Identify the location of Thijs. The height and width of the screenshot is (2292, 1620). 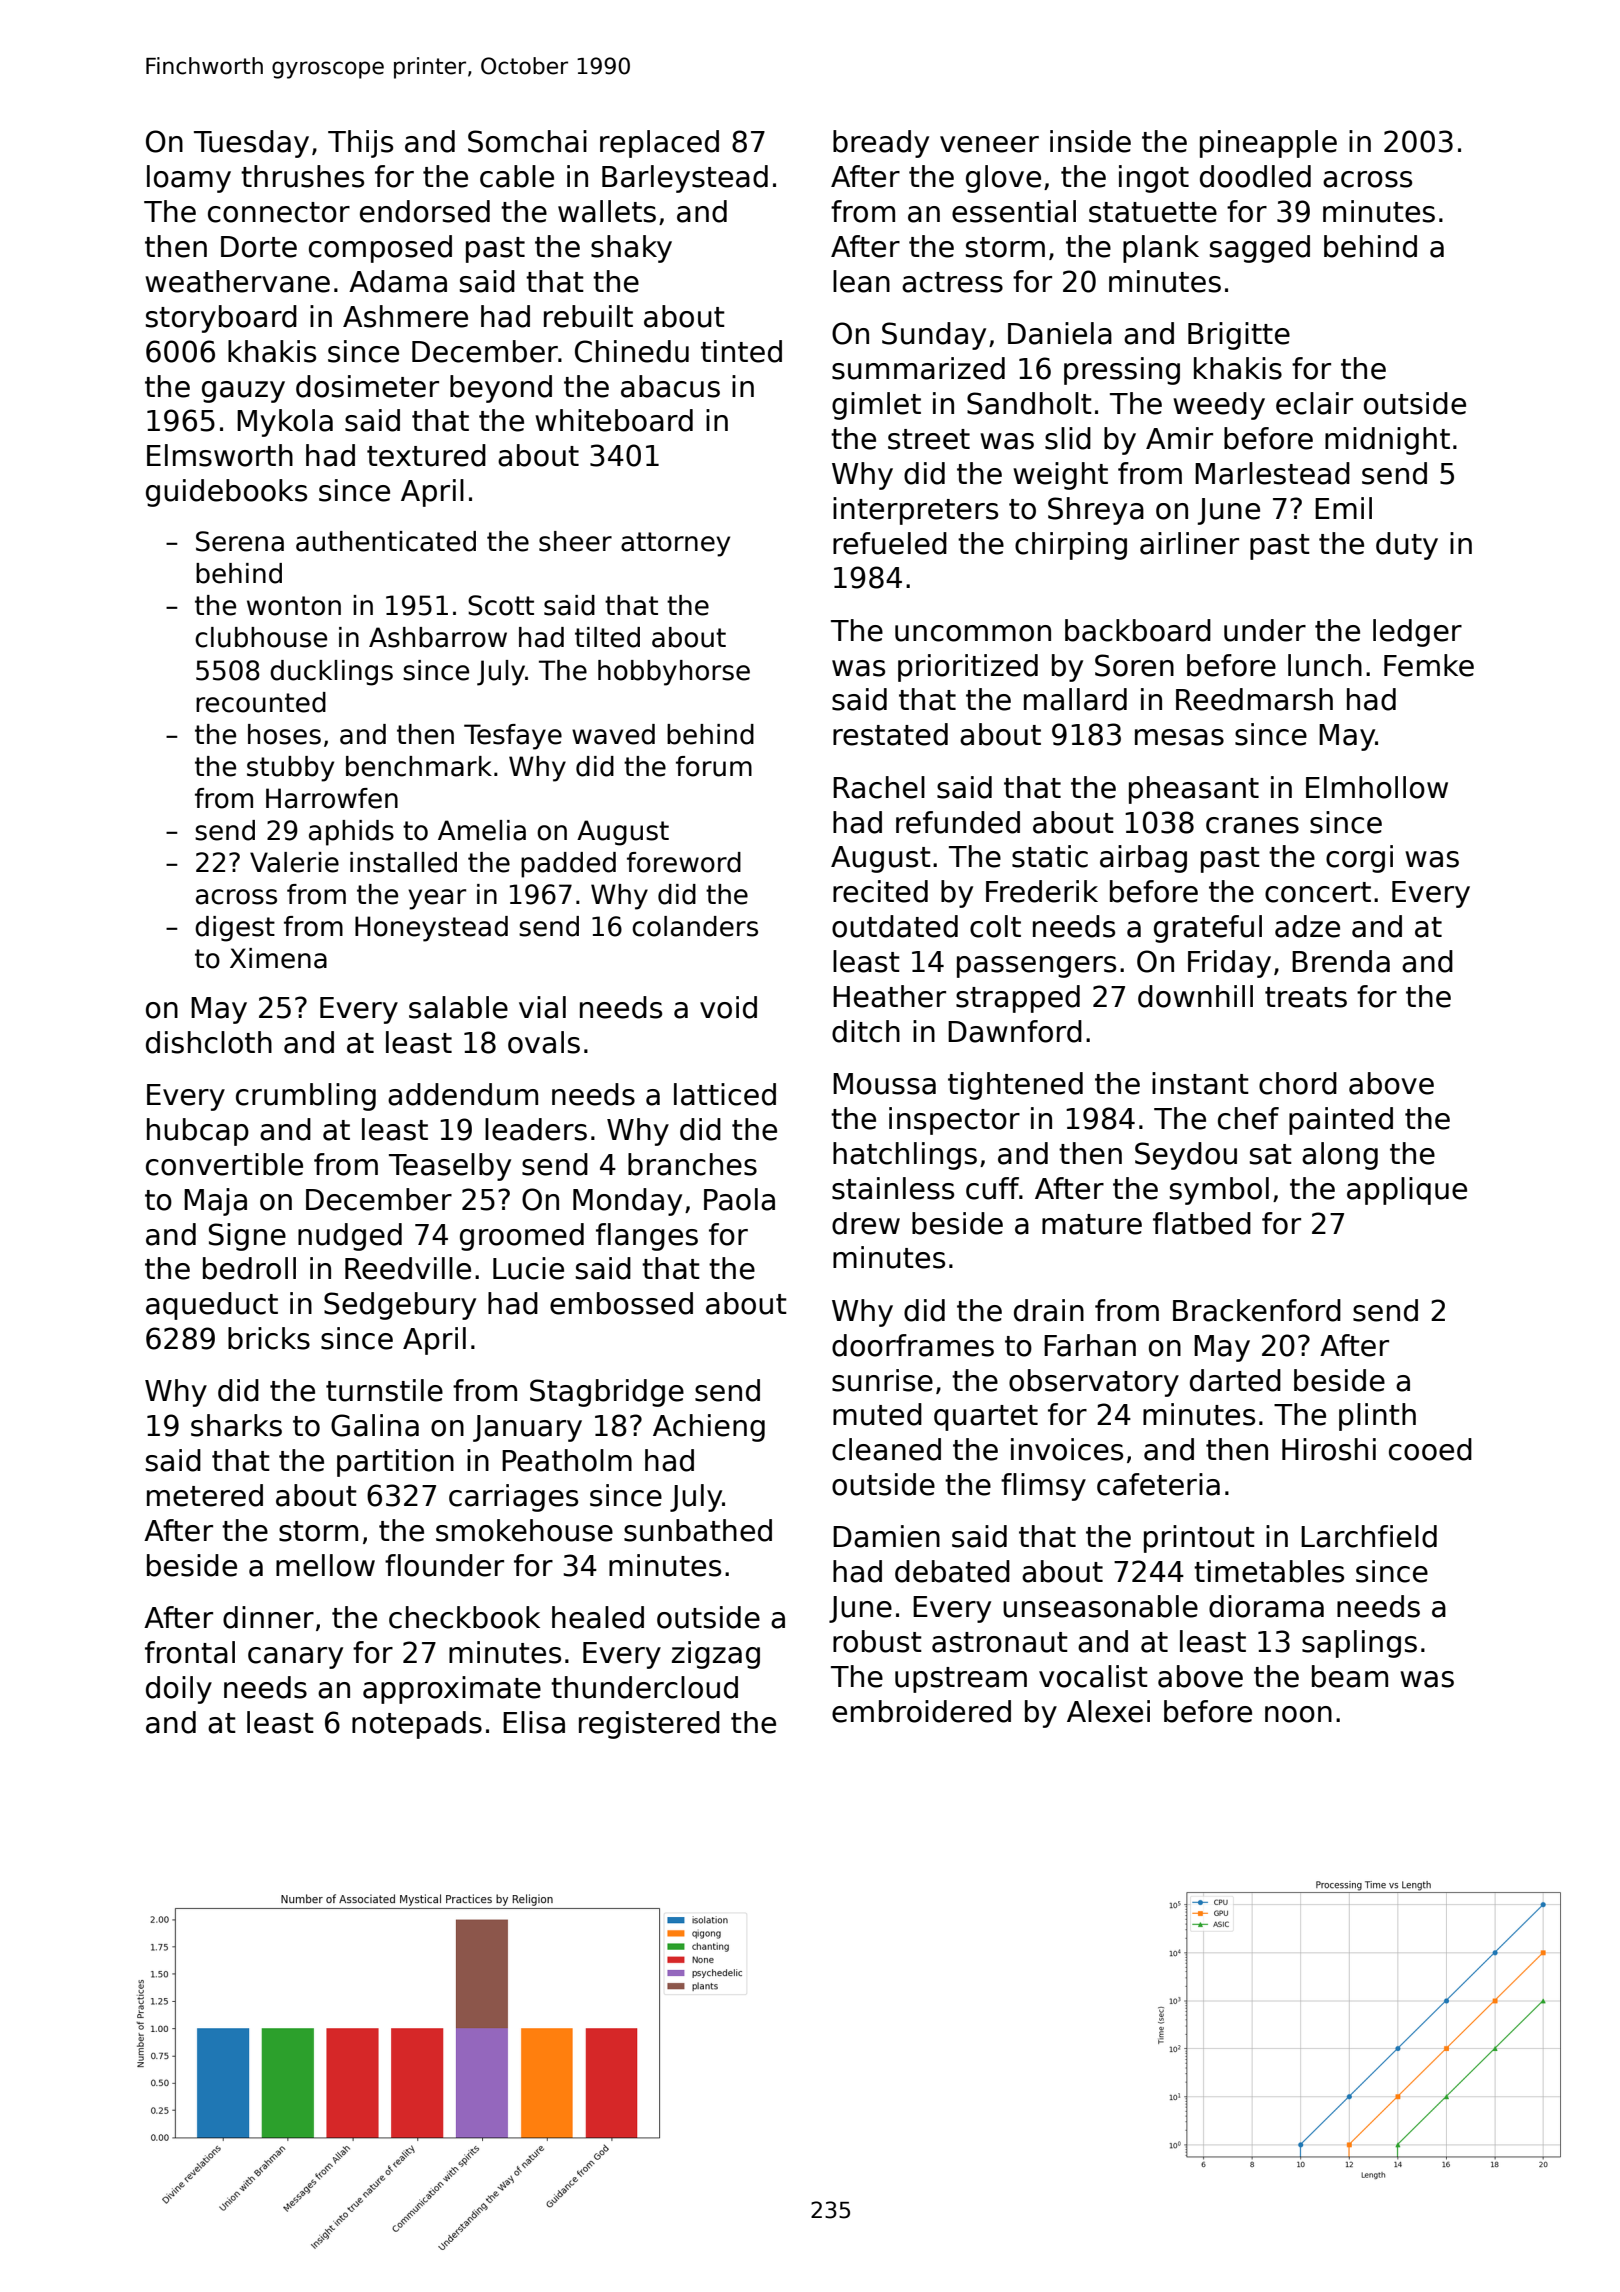
(360, 144).
